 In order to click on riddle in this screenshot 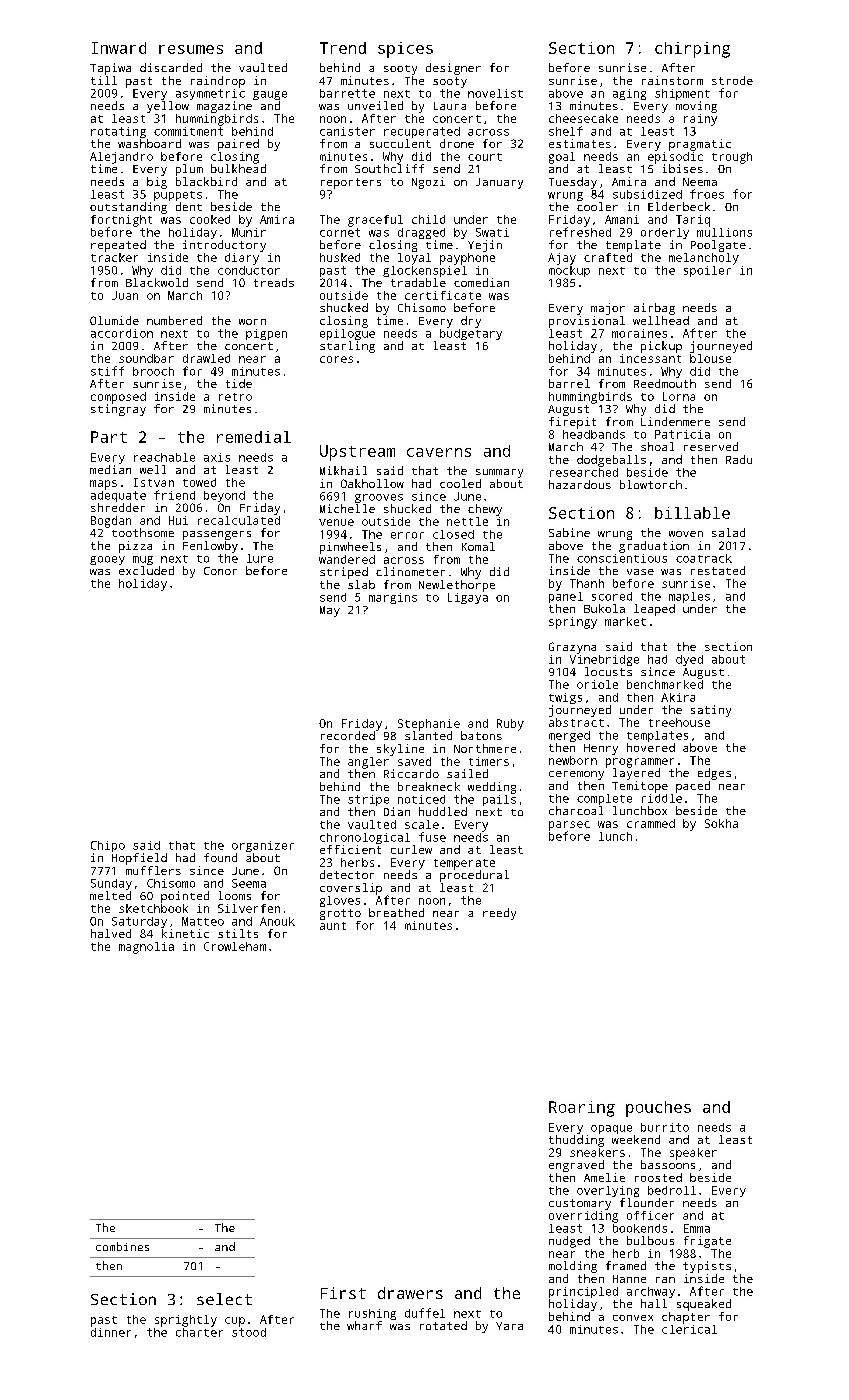, I will do `click(662, 798)`.
